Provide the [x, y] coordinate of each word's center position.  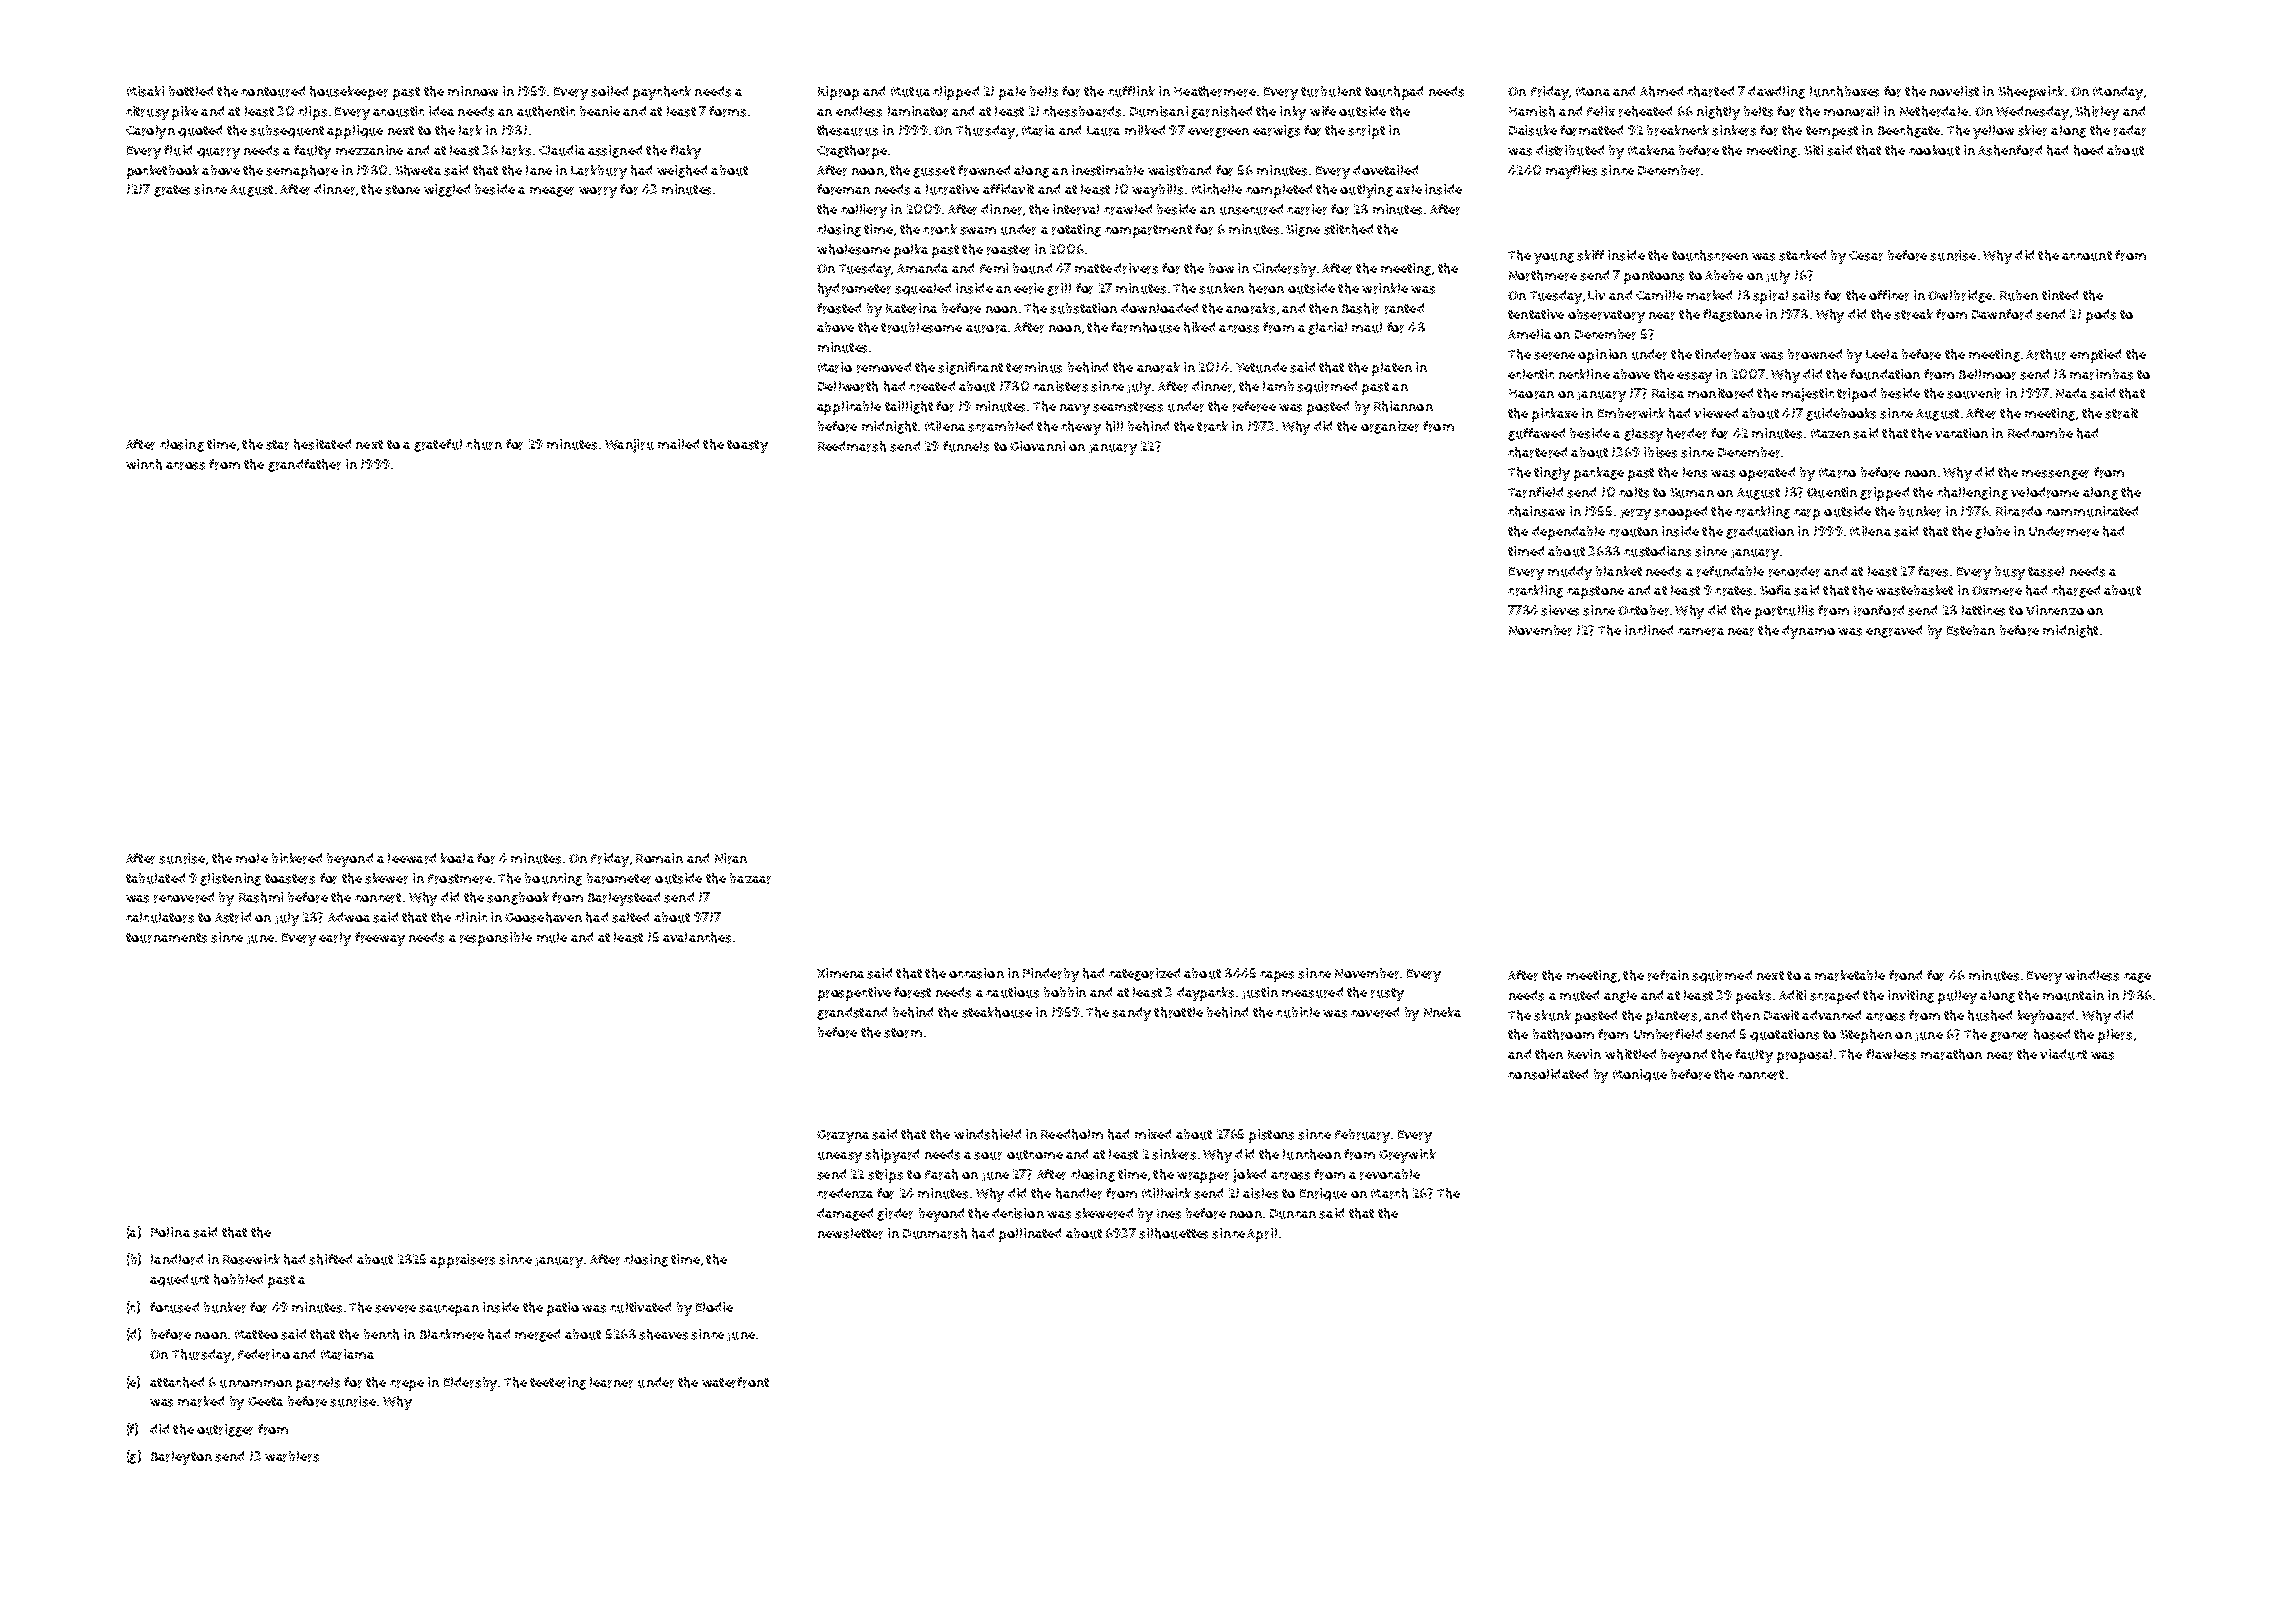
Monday [2118, 93]
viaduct [2063, 1054]
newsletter [850, 1233]
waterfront [735, 1382]
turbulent [1331, 91]
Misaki [145, 91]
